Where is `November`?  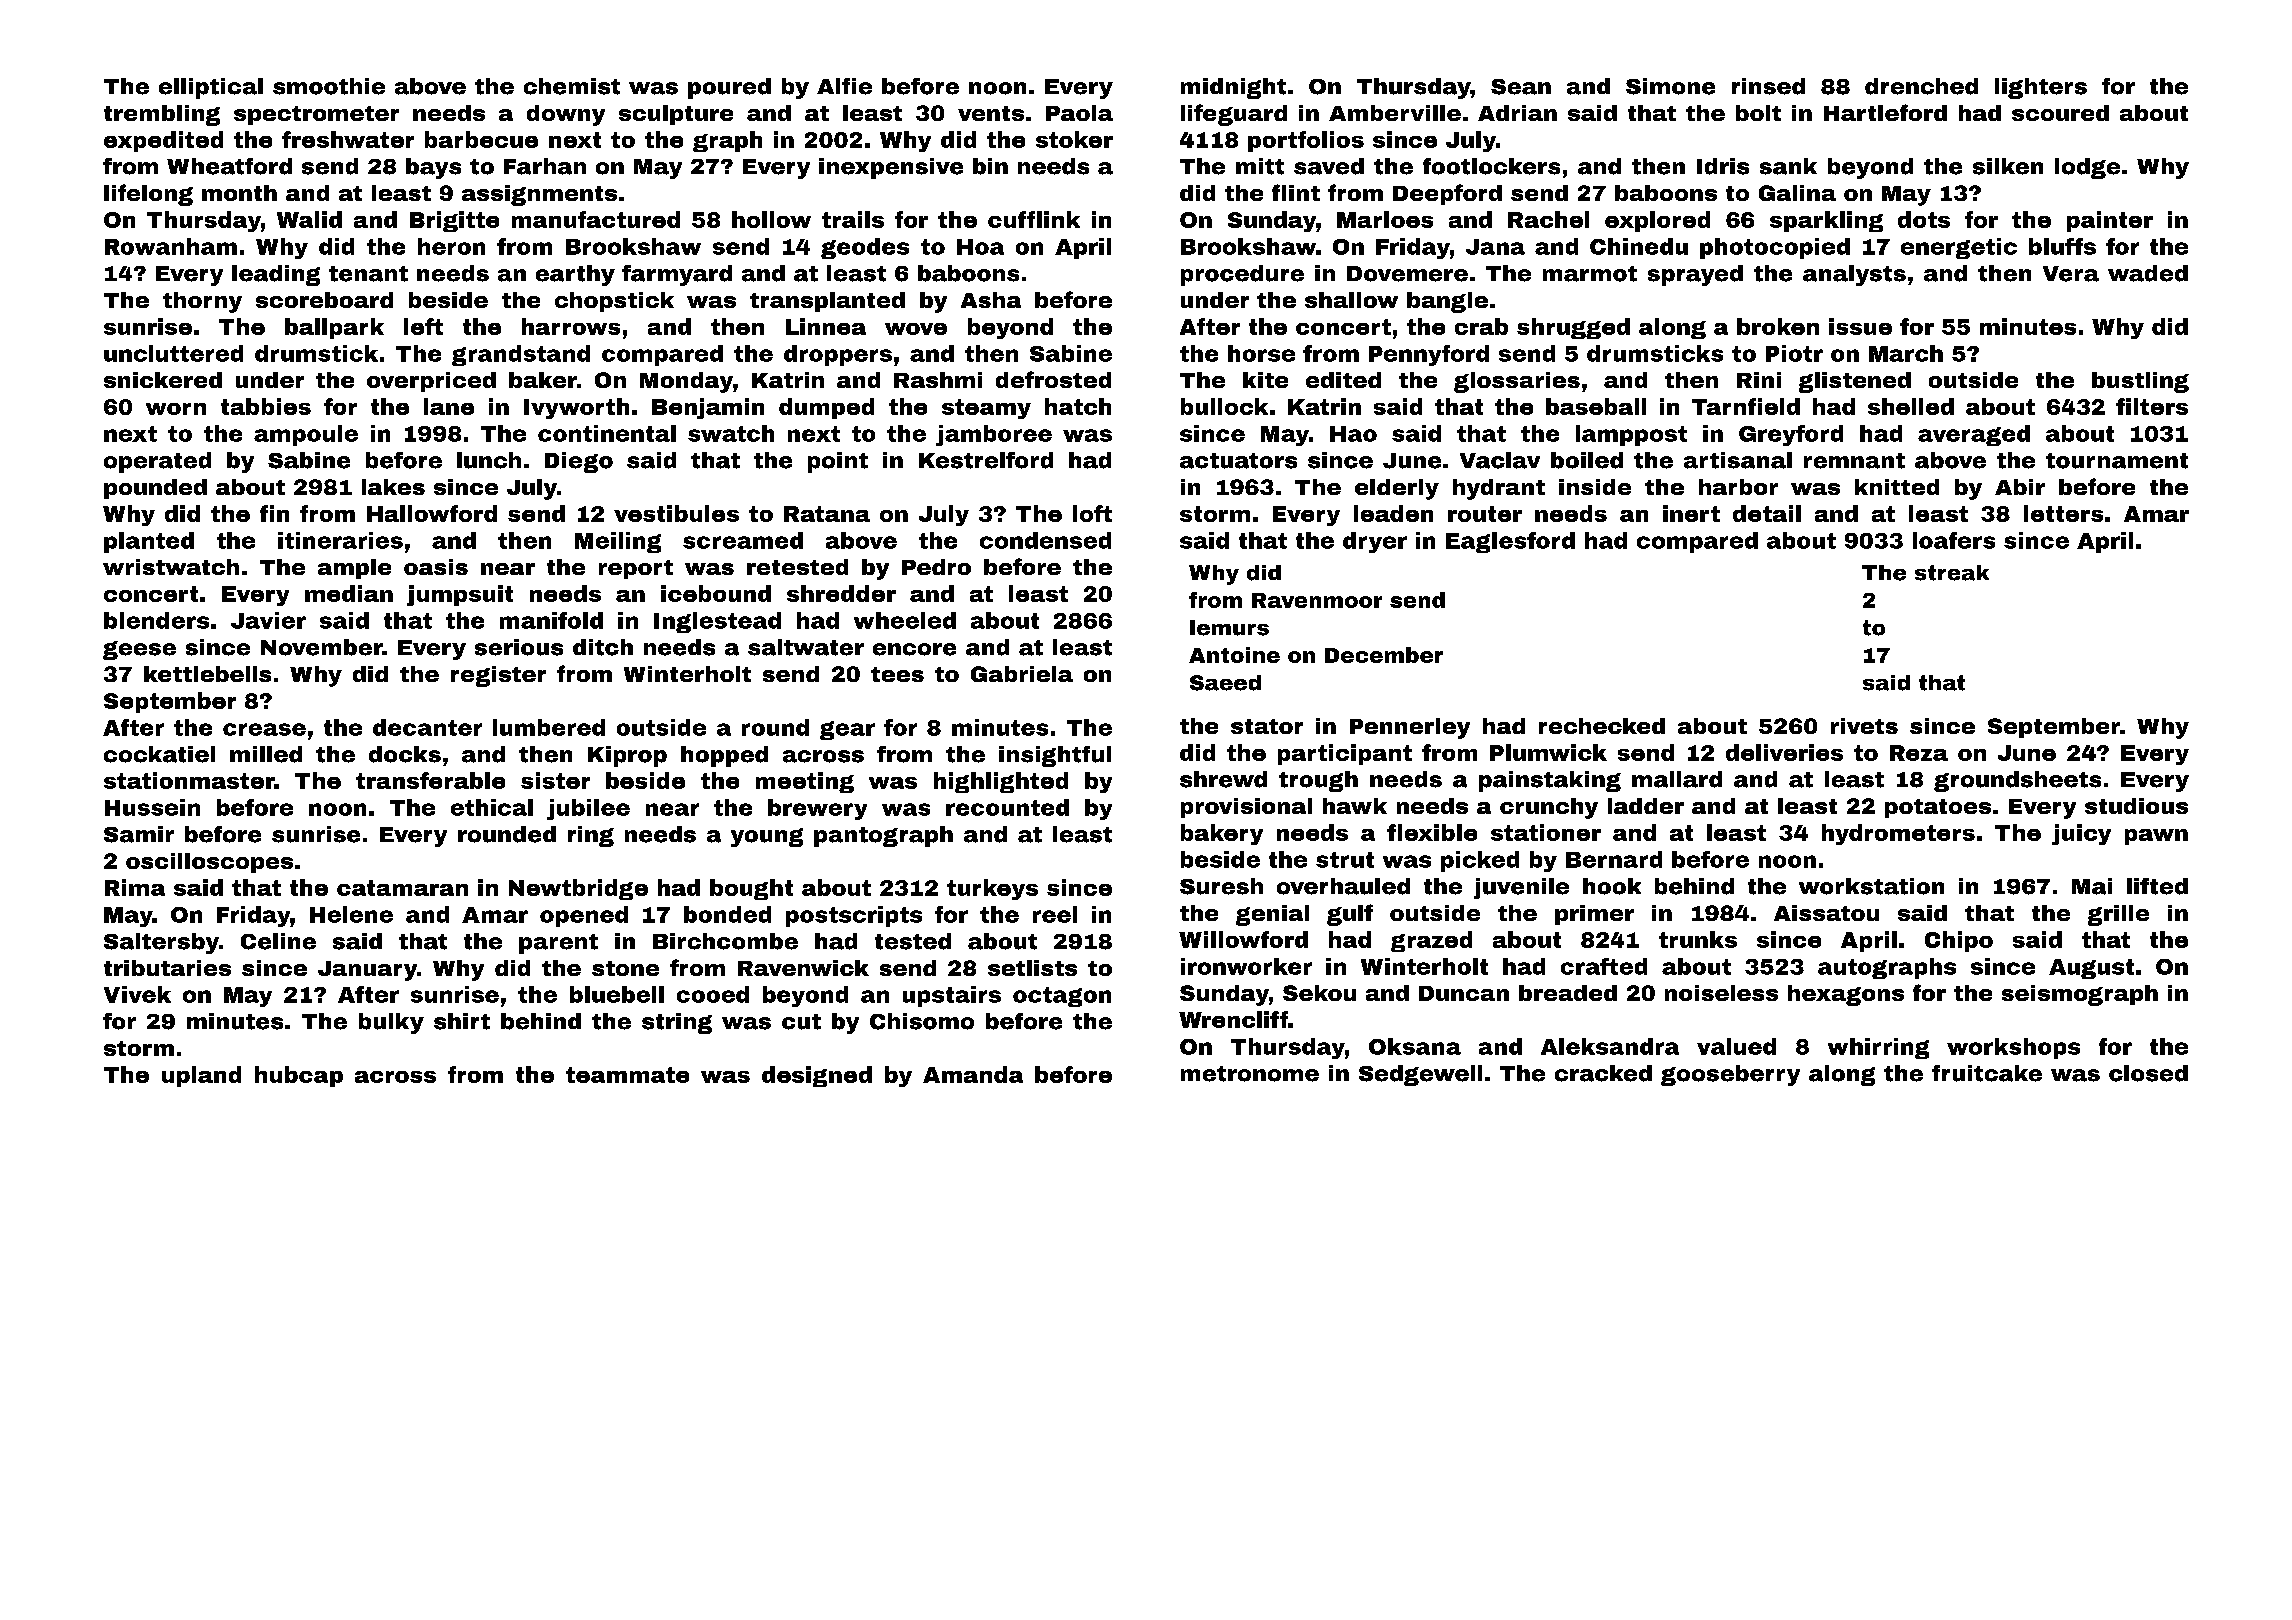 November is located at coordinates (321, 647).
